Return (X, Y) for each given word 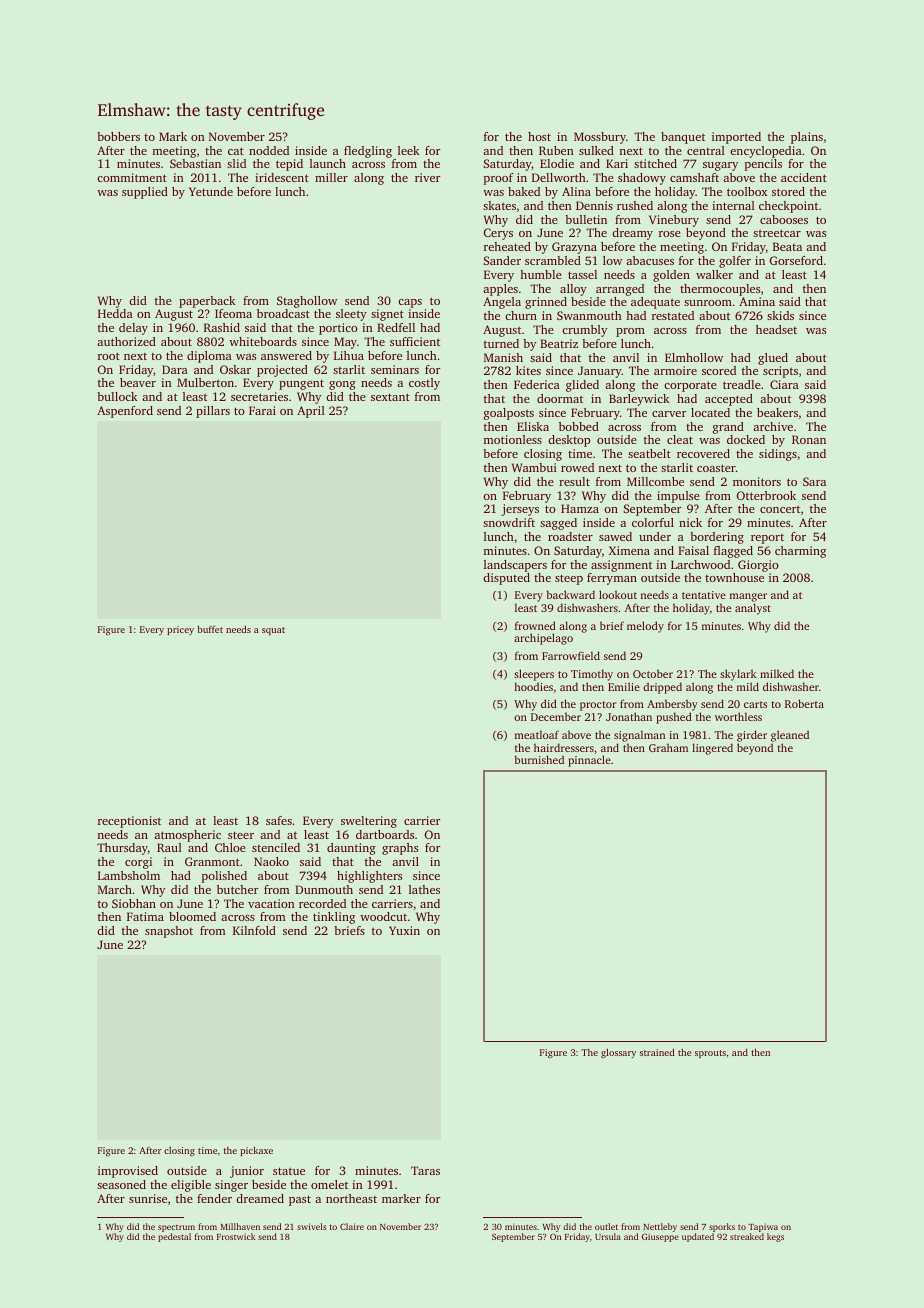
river (427, 177)
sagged (558, 524)
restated (673, 315)
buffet (210, 629)
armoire (675, 370)
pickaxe (256, 1151)
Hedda (115, 313)
